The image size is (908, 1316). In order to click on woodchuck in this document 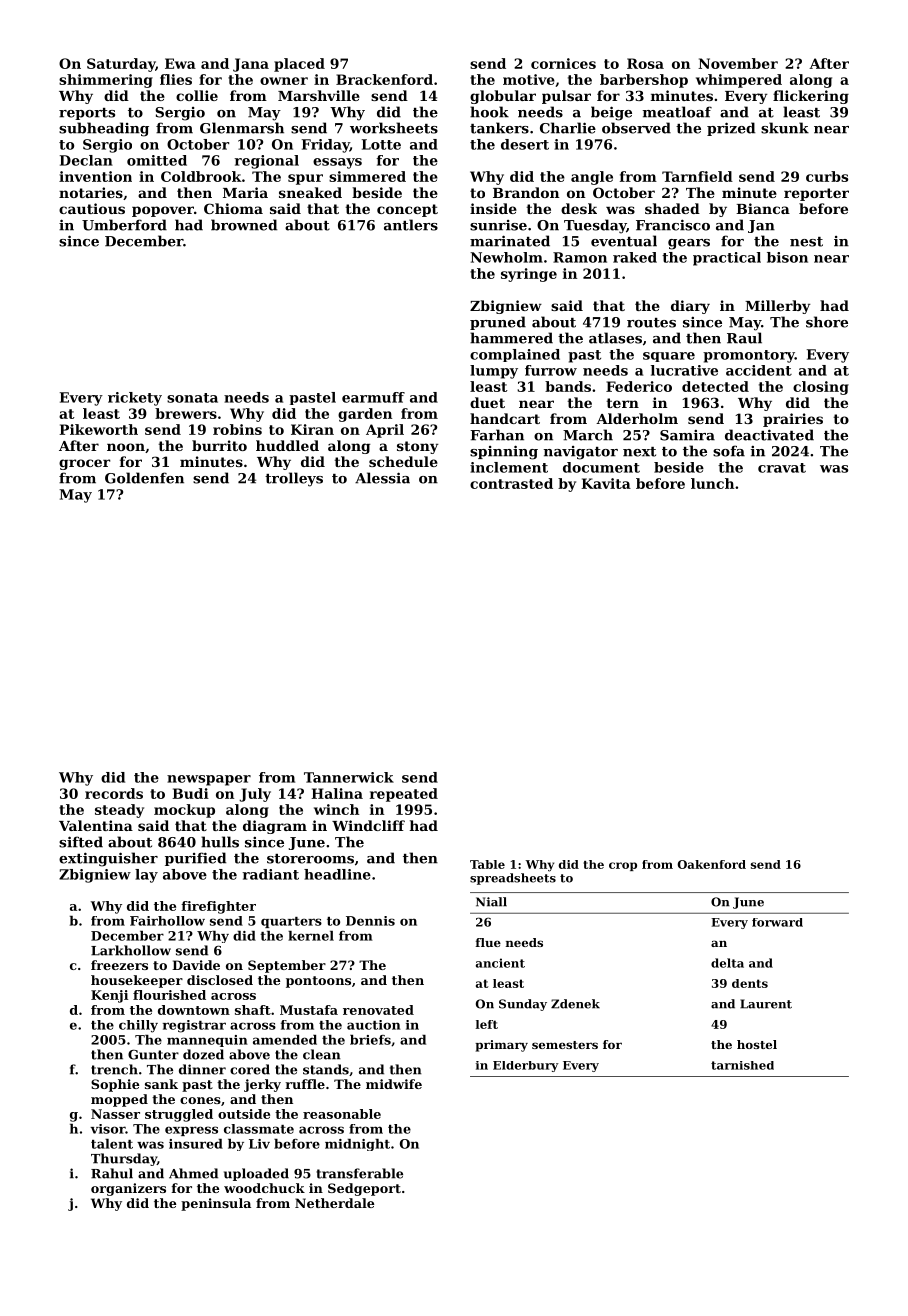, I will do `click(264, 1188)`.
